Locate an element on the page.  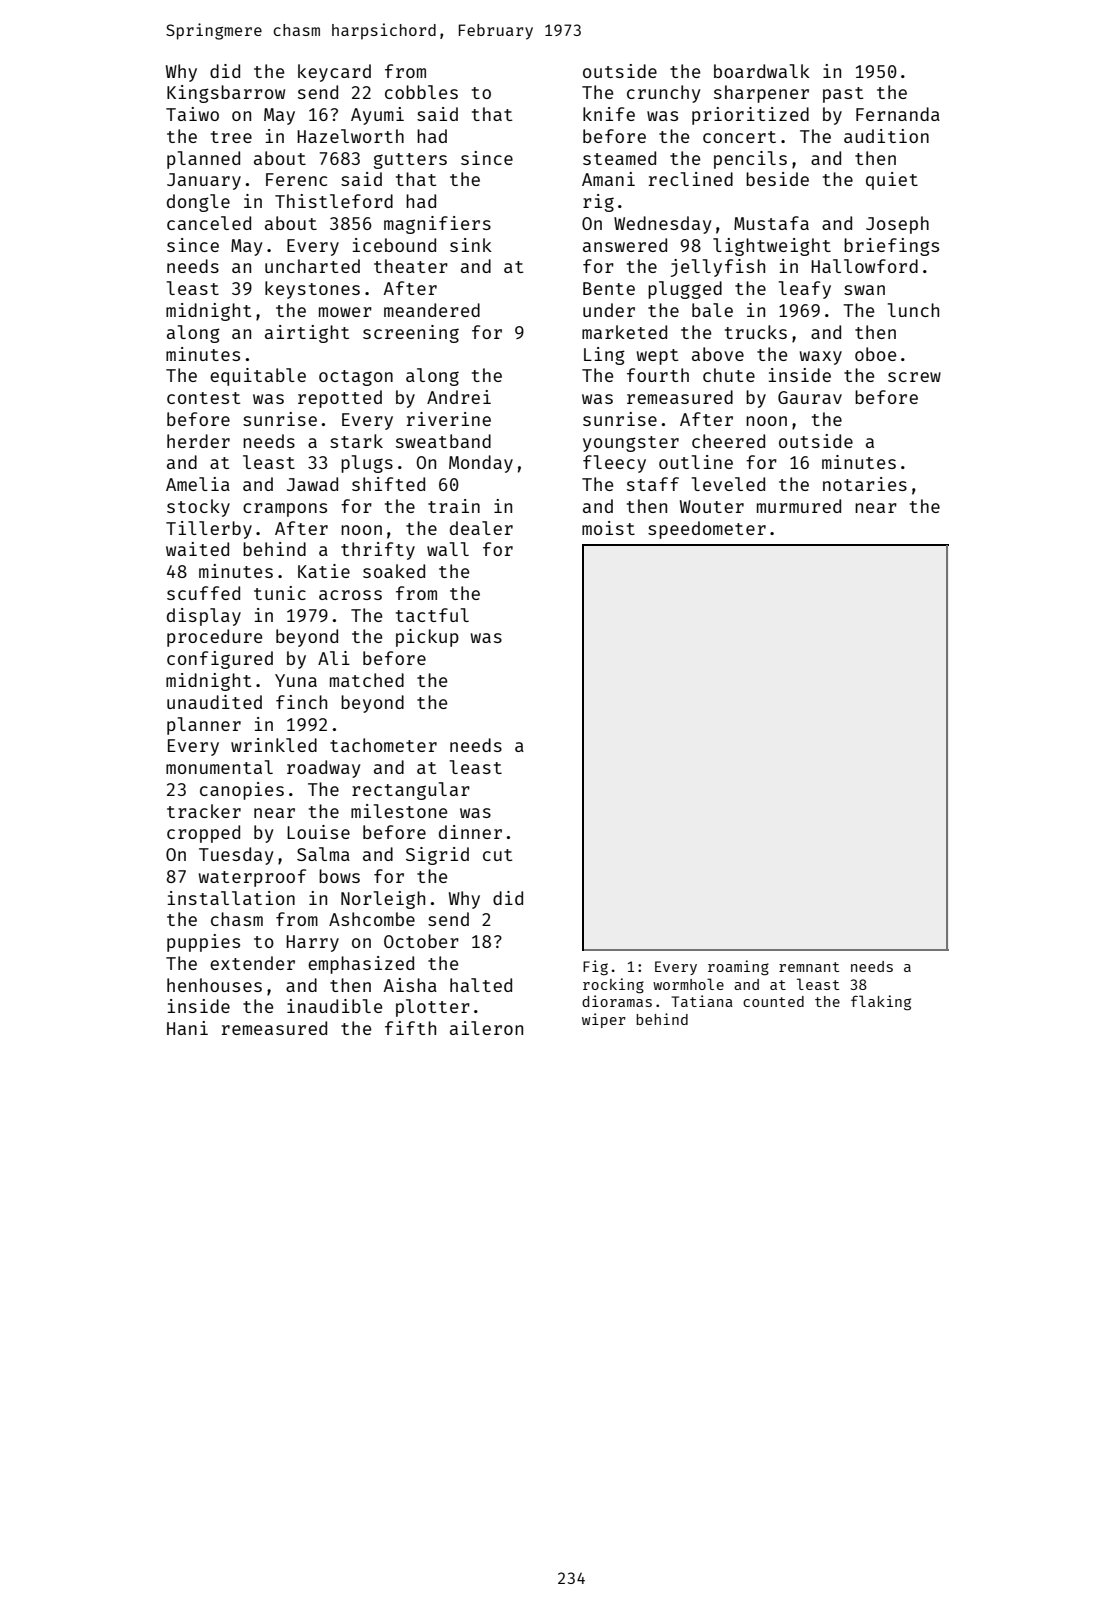
flaking is located at coordinates (881, 1003).
